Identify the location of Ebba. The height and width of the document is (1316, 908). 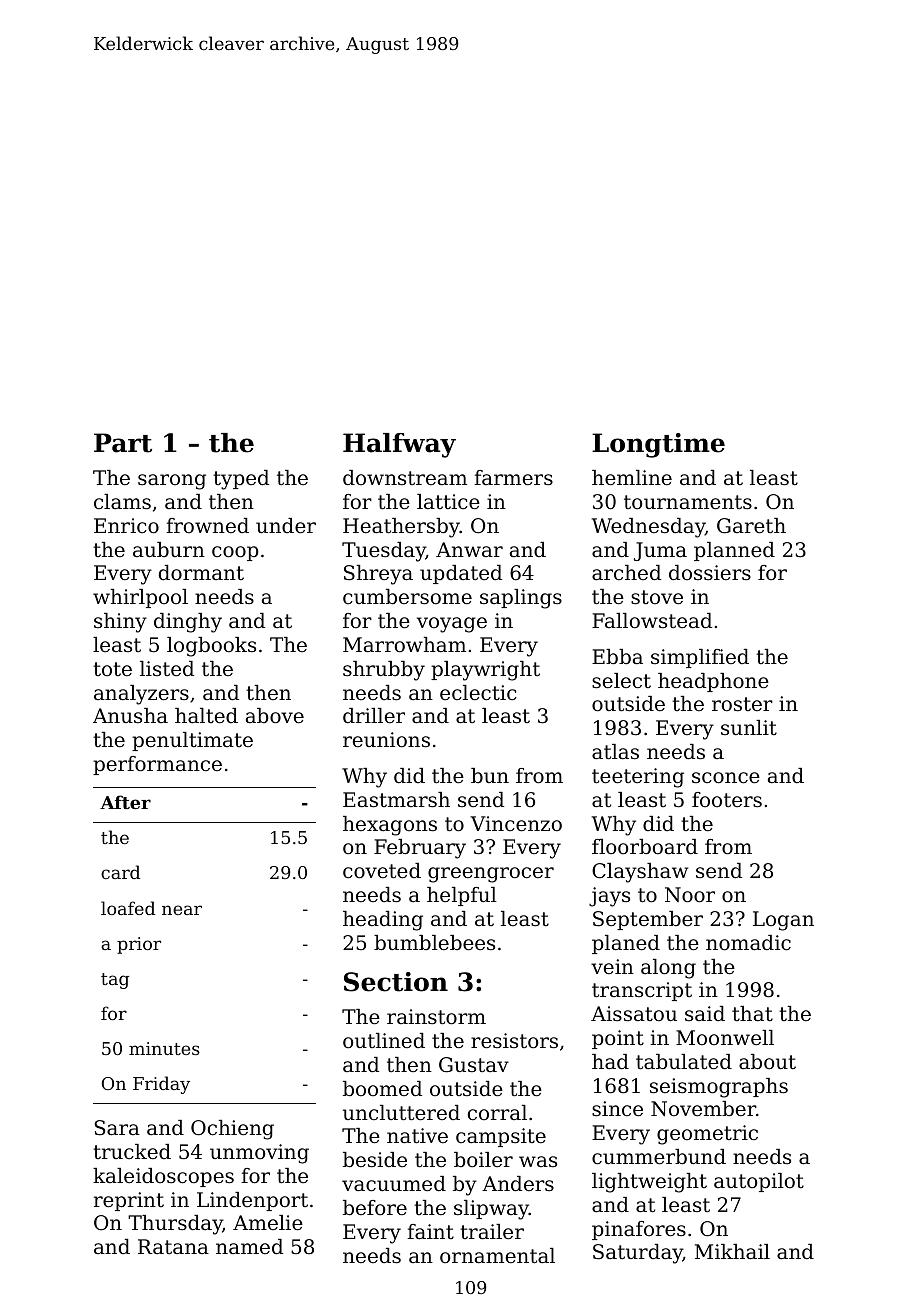
(617, 657).
